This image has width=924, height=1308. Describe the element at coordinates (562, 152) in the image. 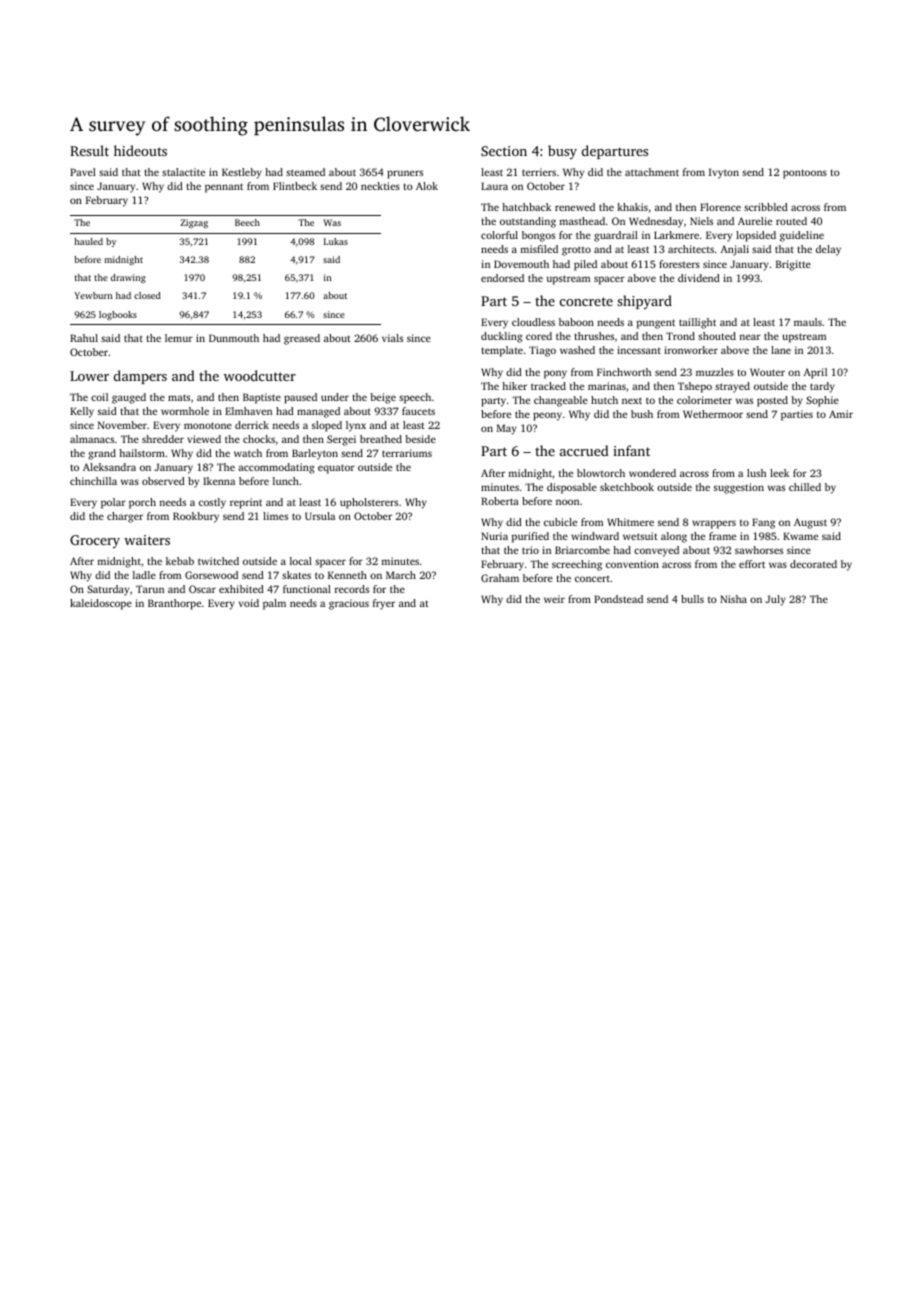

I see `busy` at that location.
